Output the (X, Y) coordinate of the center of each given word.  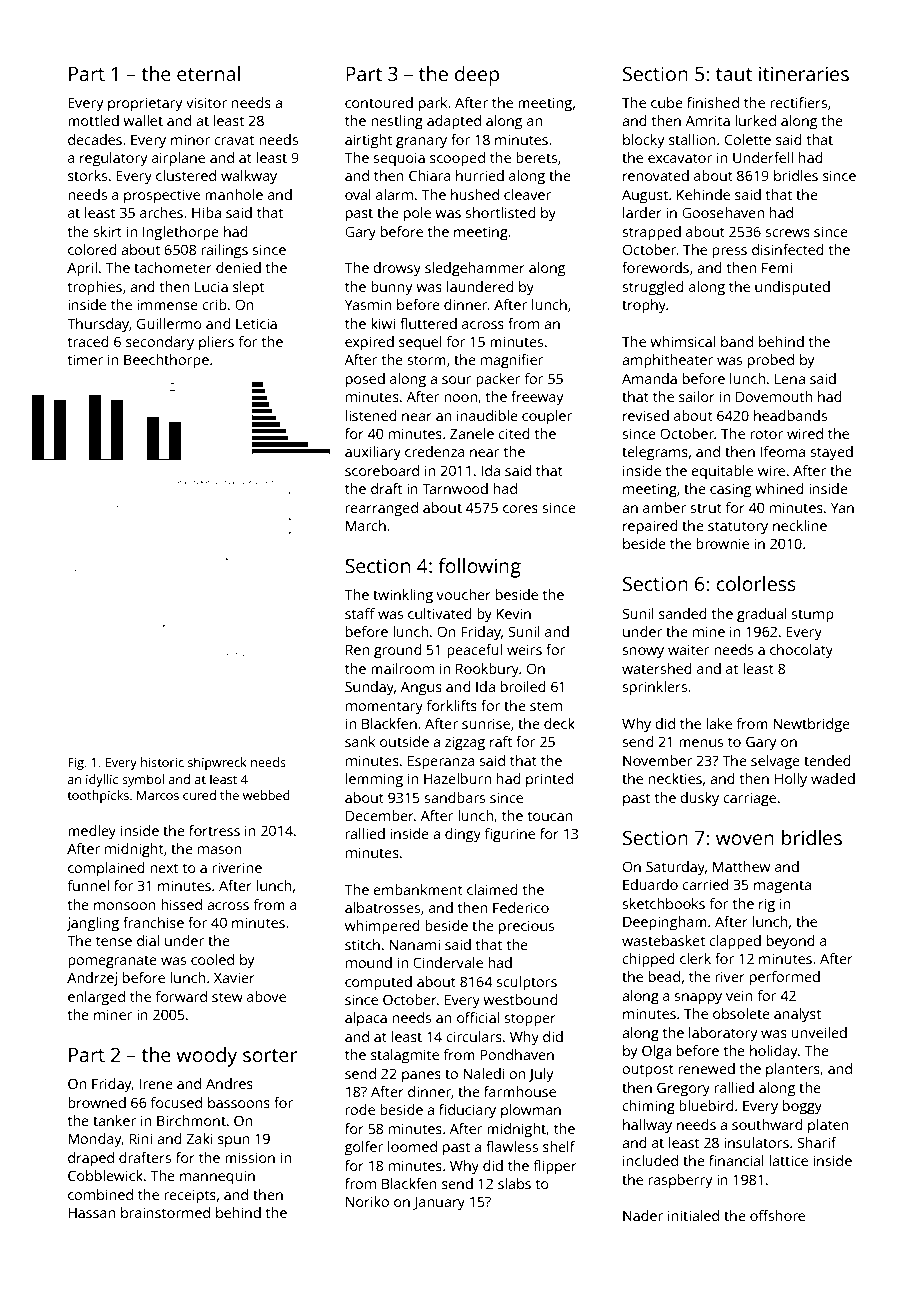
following (479, 568)
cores (520, 509)
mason (219, 850)
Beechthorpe (166, 361)
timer (85, 359)
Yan (842, 507)
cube (667, 102)
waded (833, 778)
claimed (492, 889)
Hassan (91, 1212)
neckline (800, 525)
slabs (514, 1183)
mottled (93, 120)
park (433, 104)
